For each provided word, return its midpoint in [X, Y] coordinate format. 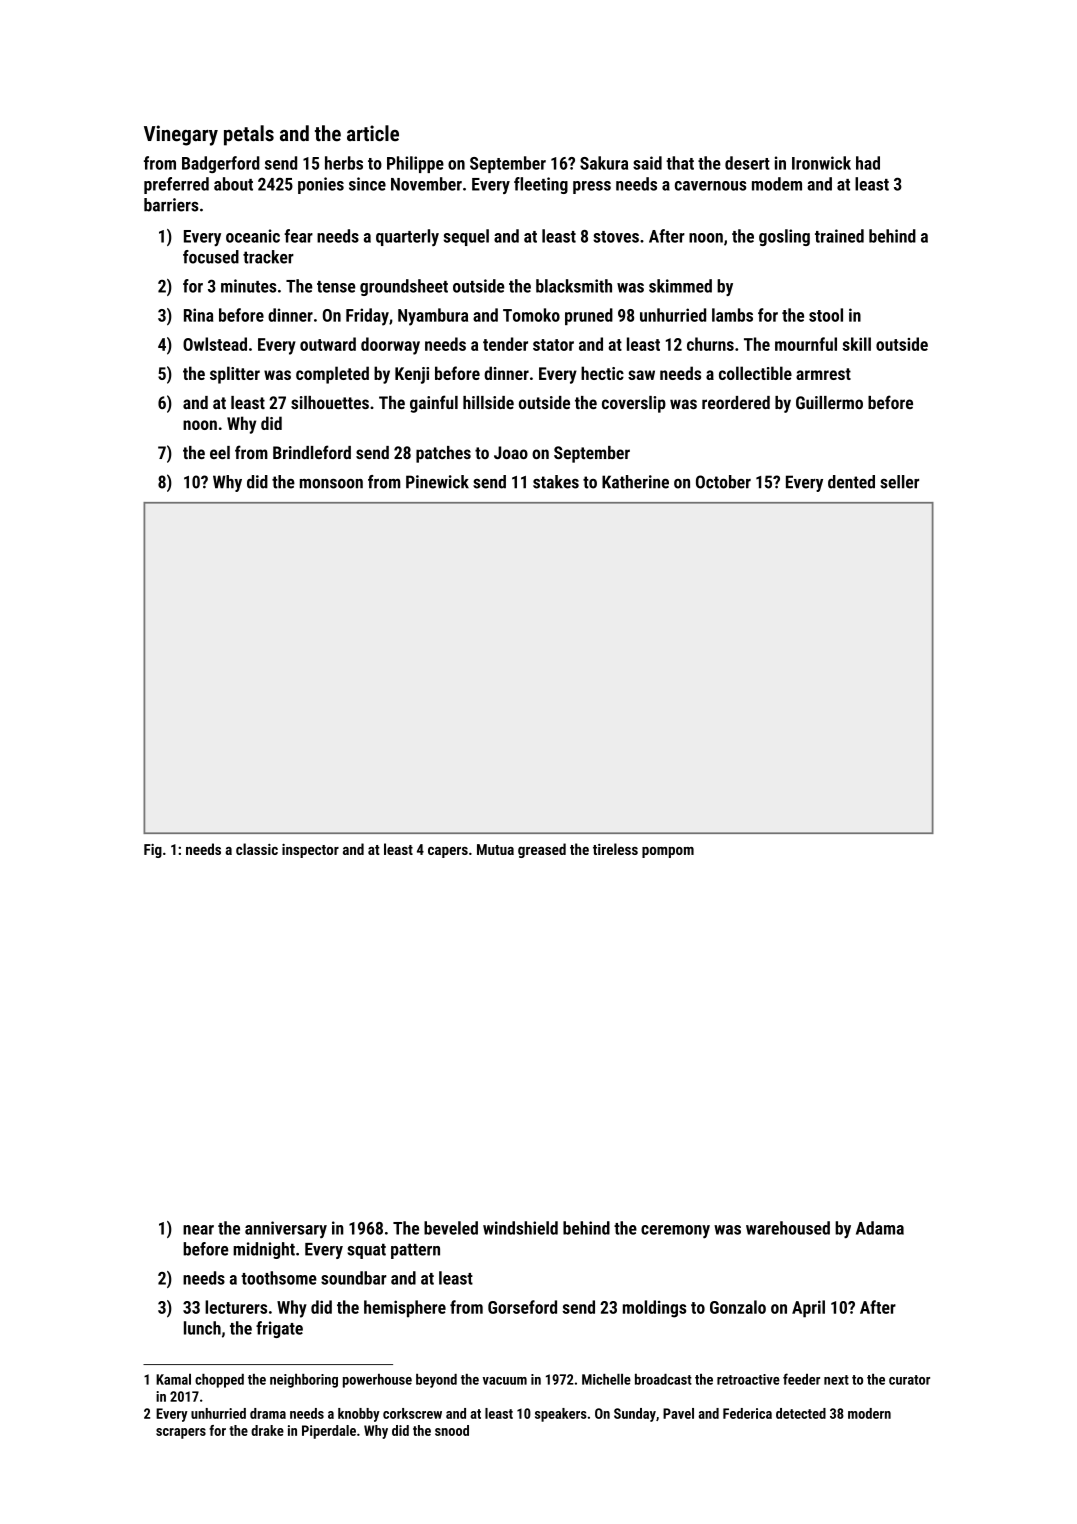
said [647, 163]
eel [220, 452]
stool [826, 315]
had [868, 163]
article [373, 133]
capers [448, 852]
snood [452, 1430]
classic [257, 849]
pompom [668, 852]
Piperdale [329, 1432]
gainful [434, 404]
